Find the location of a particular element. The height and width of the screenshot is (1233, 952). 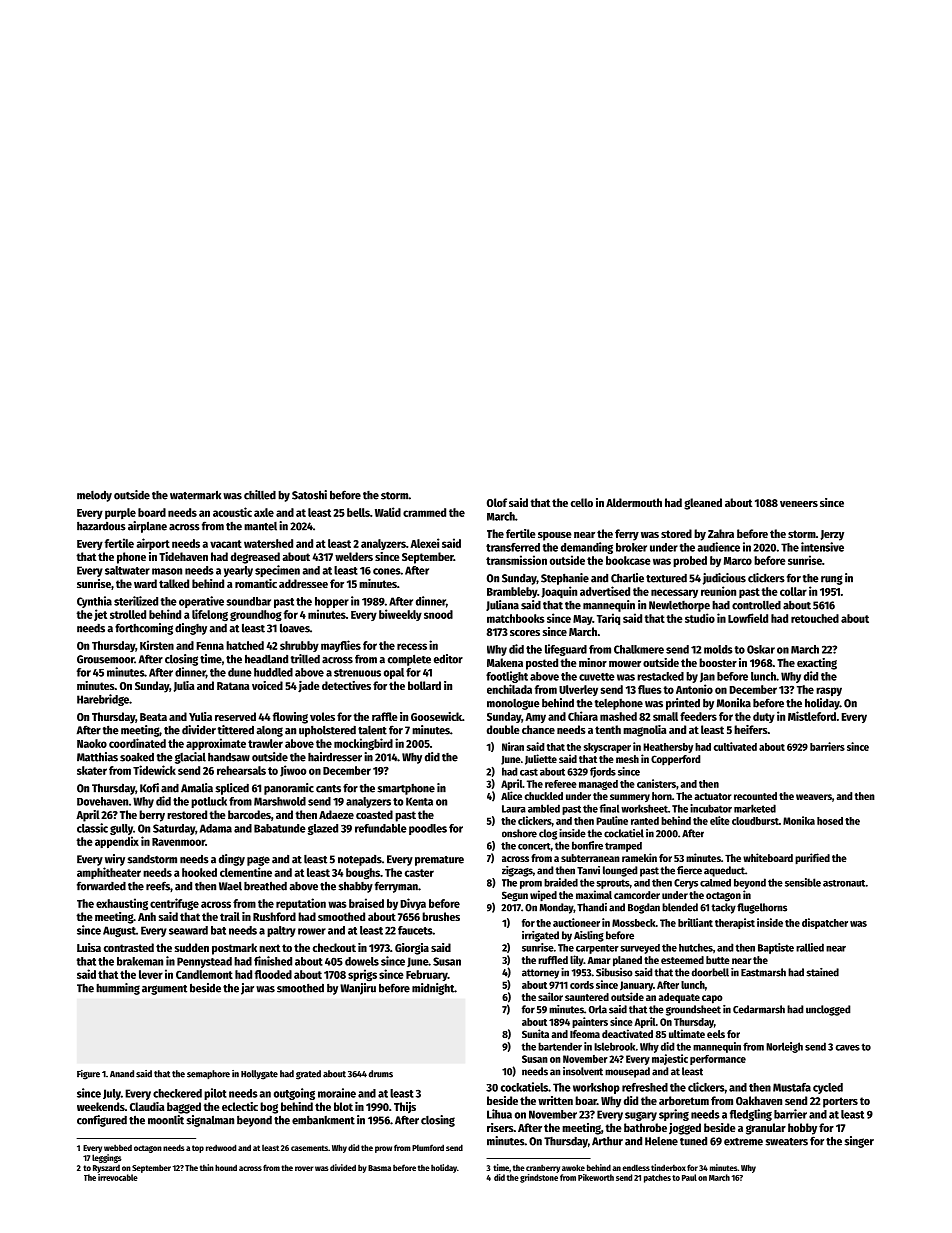

patches is located at coordinates (657, 1178).
